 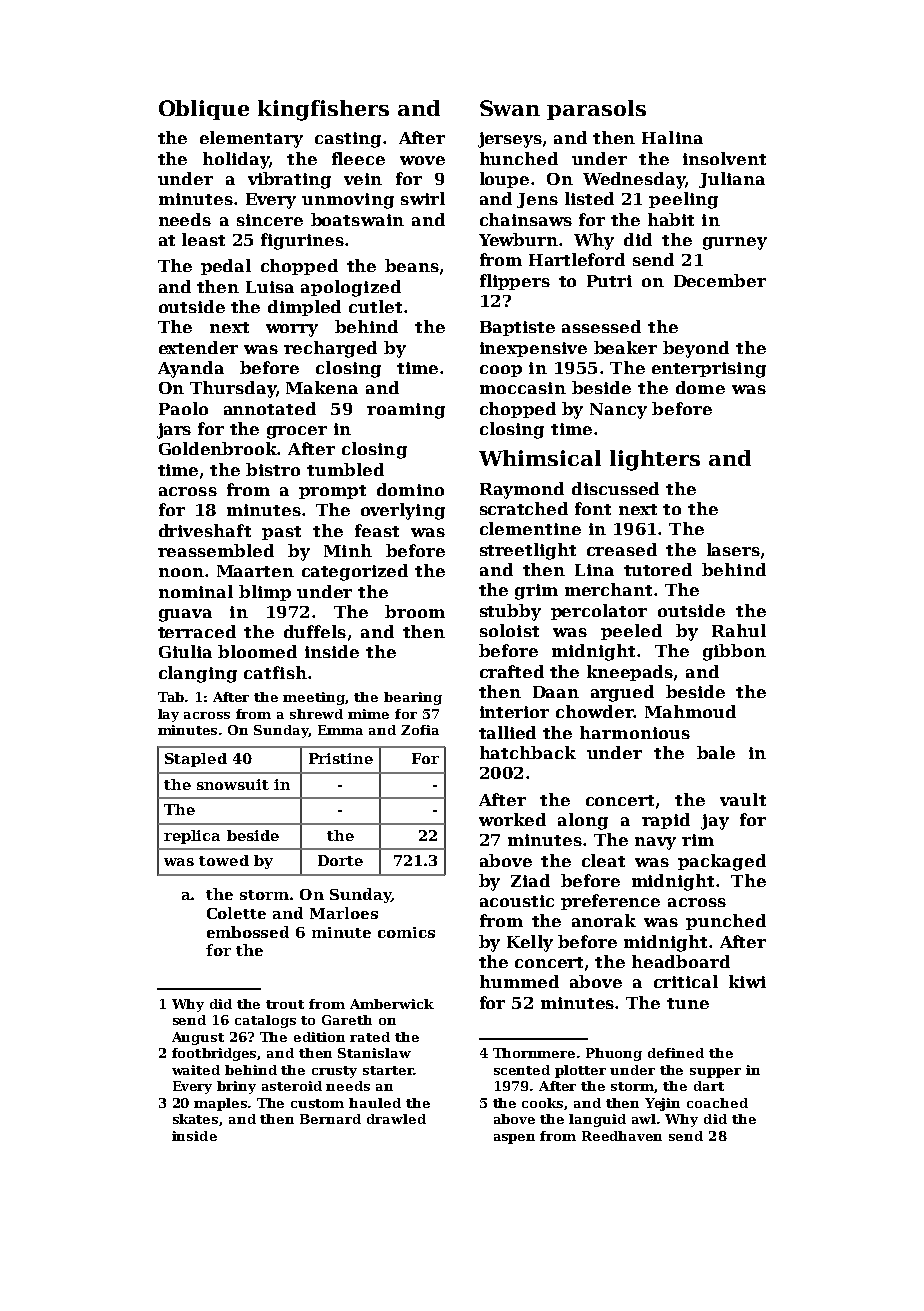 I want to click on gibbon, so click(x=734, y=652).
